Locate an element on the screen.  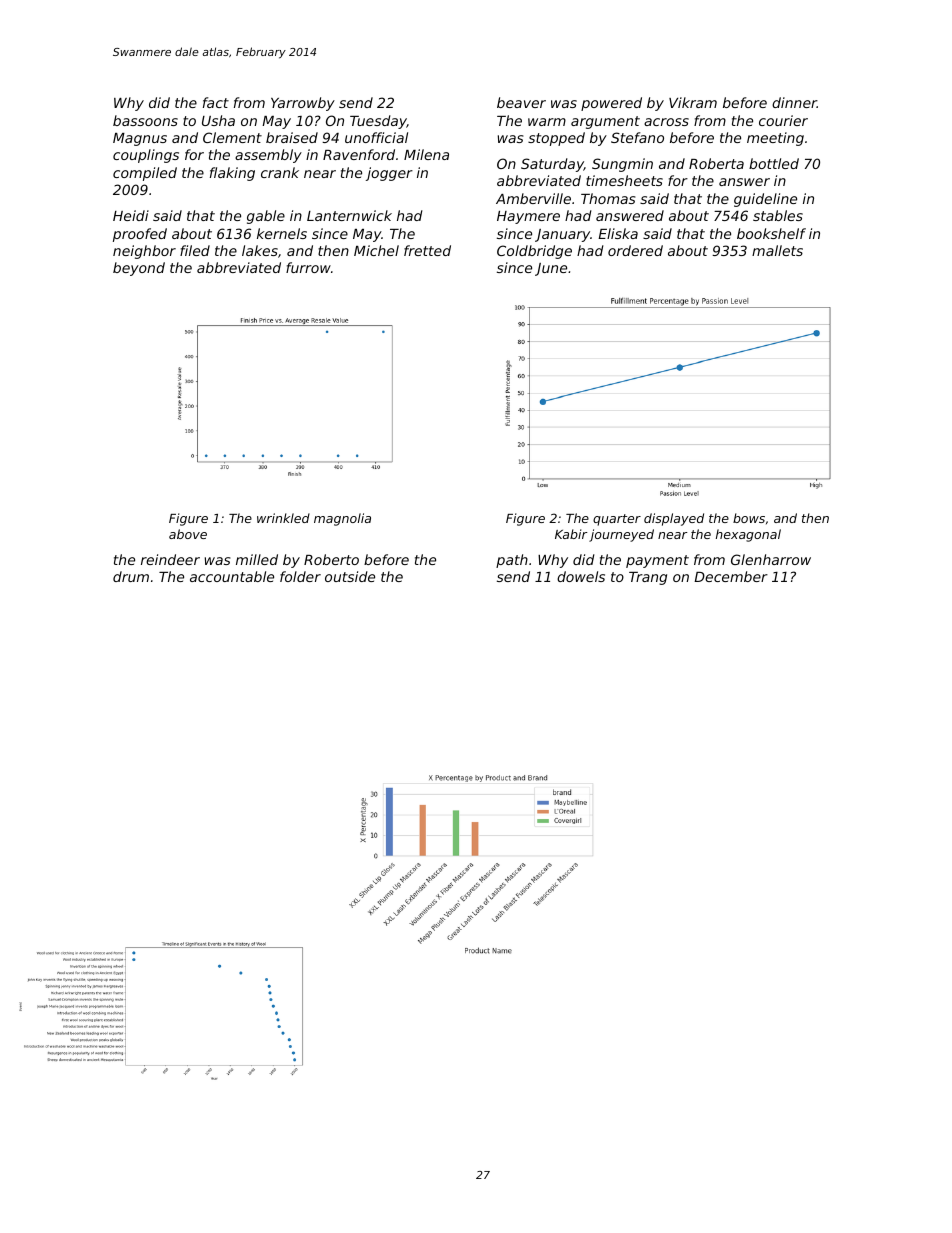
bookshelf is located at coordinates (771, 233).
